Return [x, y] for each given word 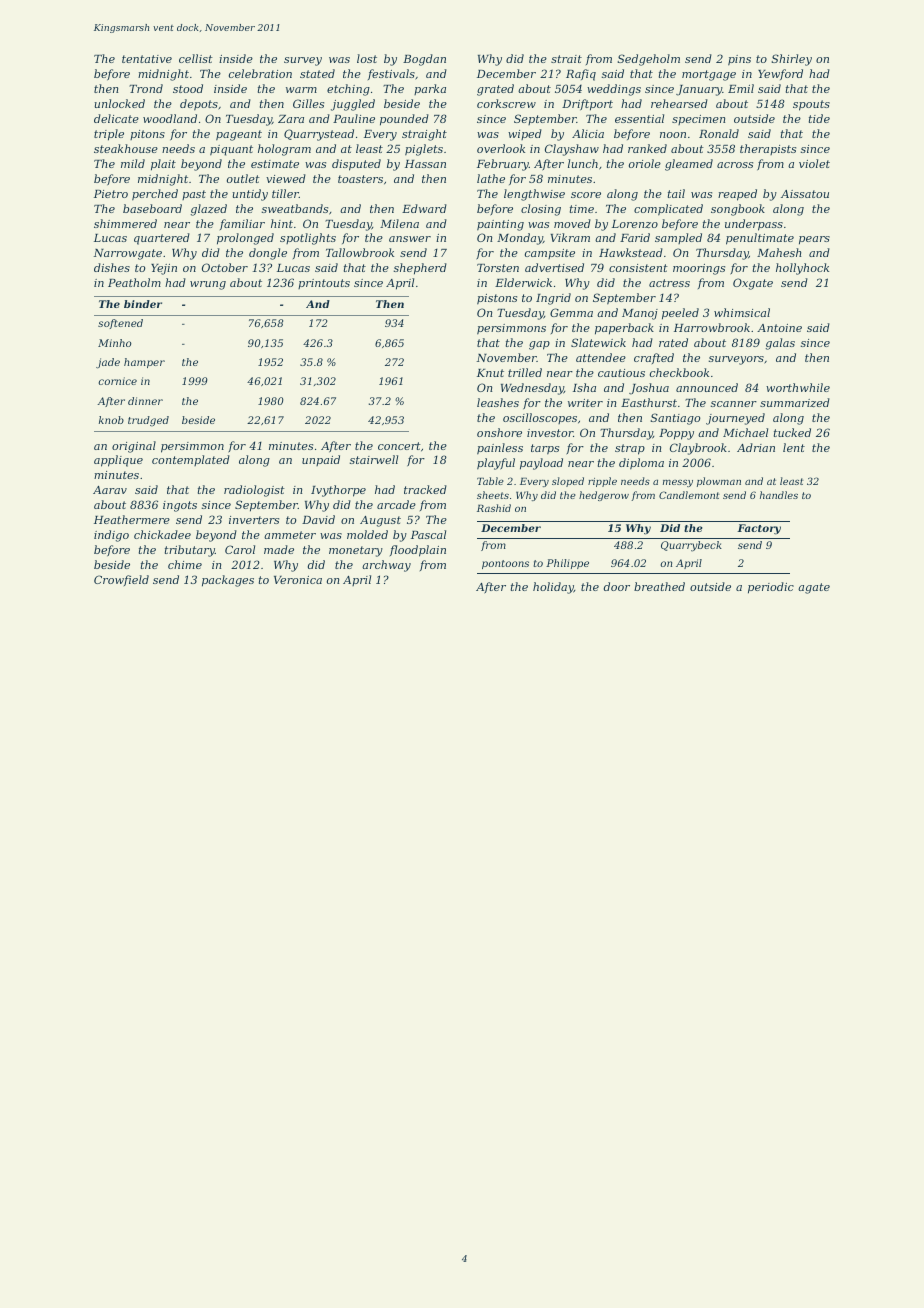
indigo [111, 536]
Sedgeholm [648, 60]
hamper [144, 363]
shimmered [125, 223]
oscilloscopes [540, 418]
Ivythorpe [338, 491]
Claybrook [698, 449]
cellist [196, 58]
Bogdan [424, 60]
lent [794, 447]
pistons [497, 299]
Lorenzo [635, 224]
